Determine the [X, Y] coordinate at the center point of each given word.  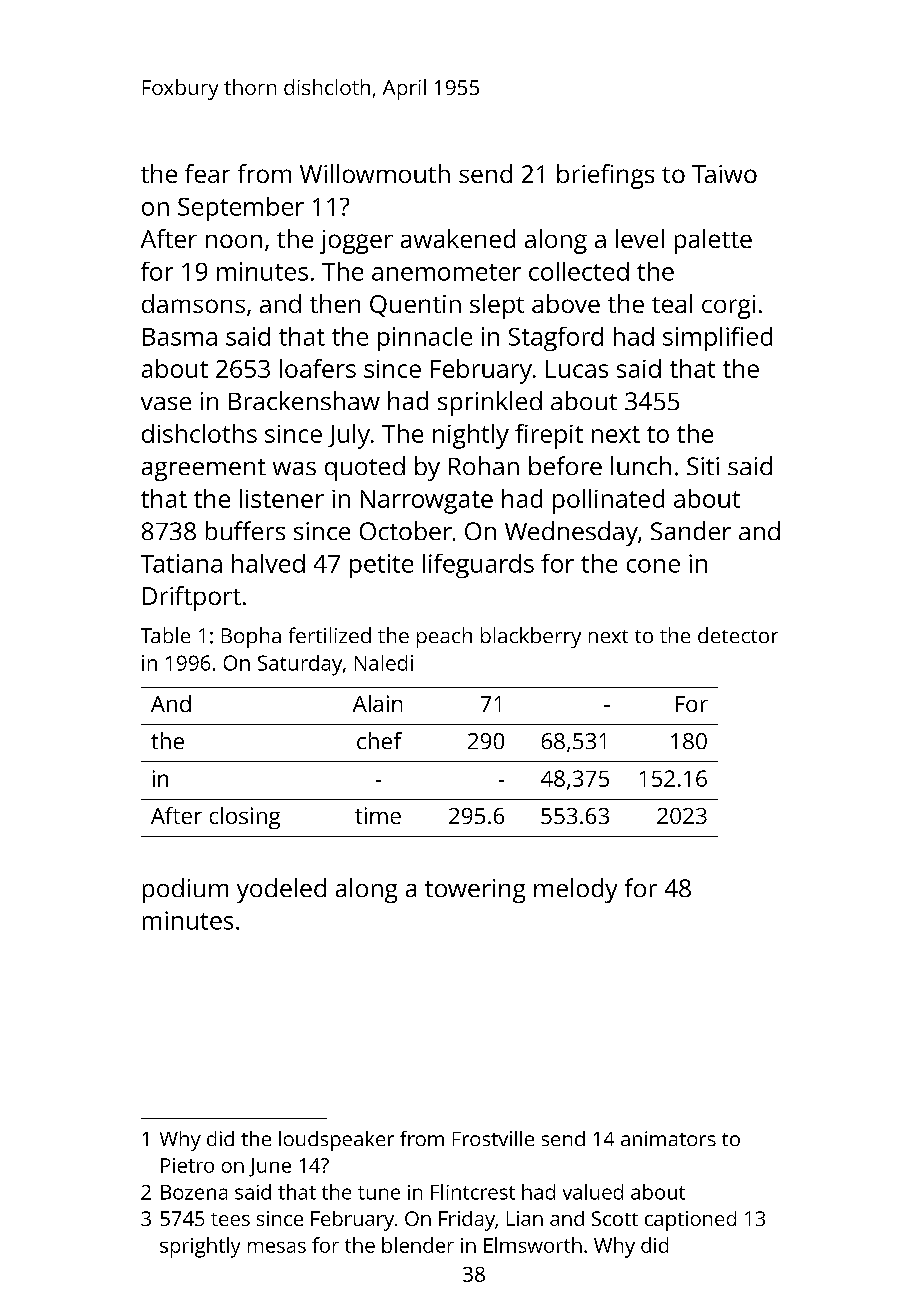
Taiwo [724, 174]
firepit [549, 436]
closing [245, 818]
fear [207, 173]
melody [575, 890]
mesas [277, 1247]
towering [475, 891]
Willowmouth [375, 173]
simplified [717, 339]
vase [166, 403]
